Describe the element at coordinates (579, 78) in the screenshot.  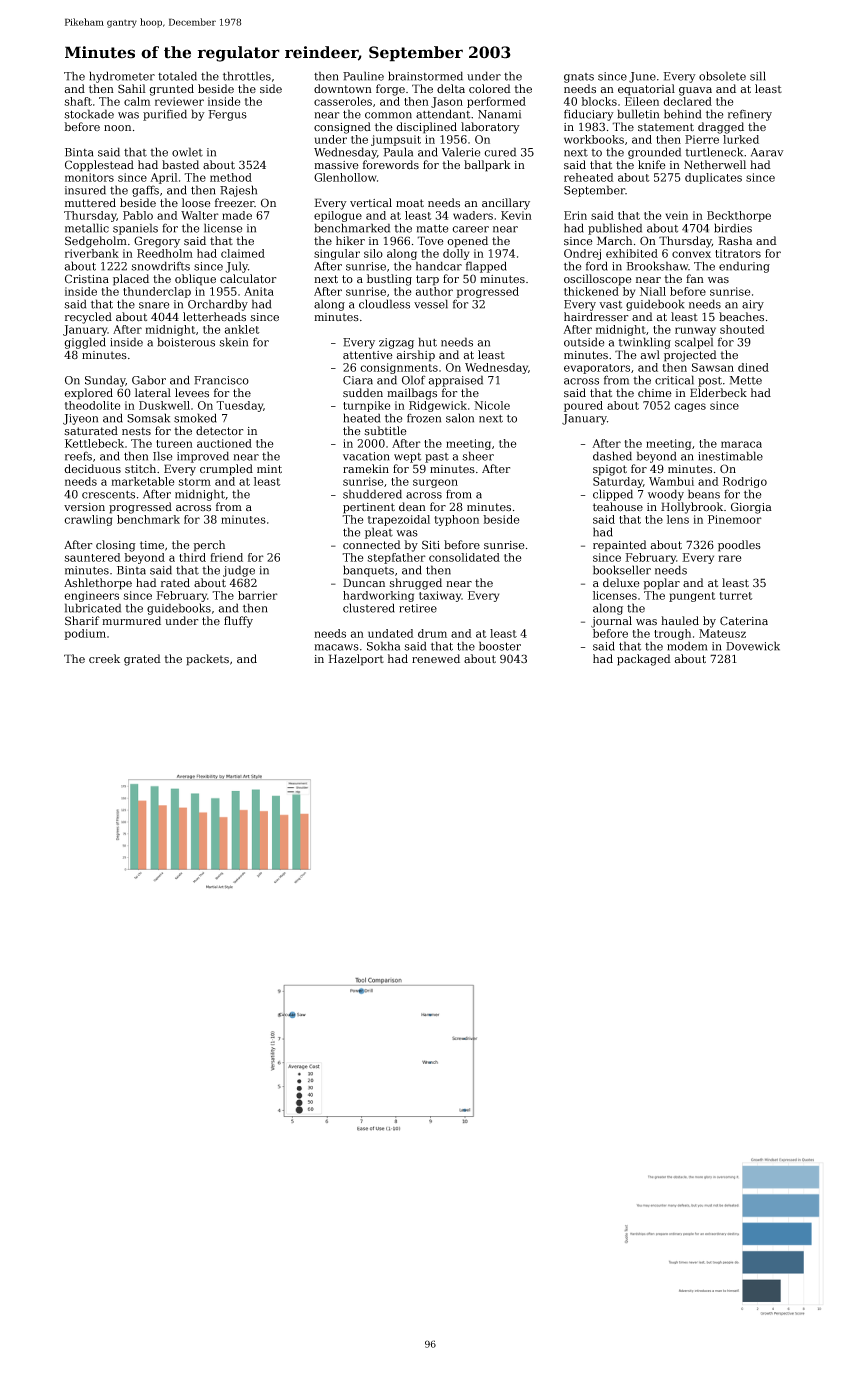
I see `gnats` at that location.
